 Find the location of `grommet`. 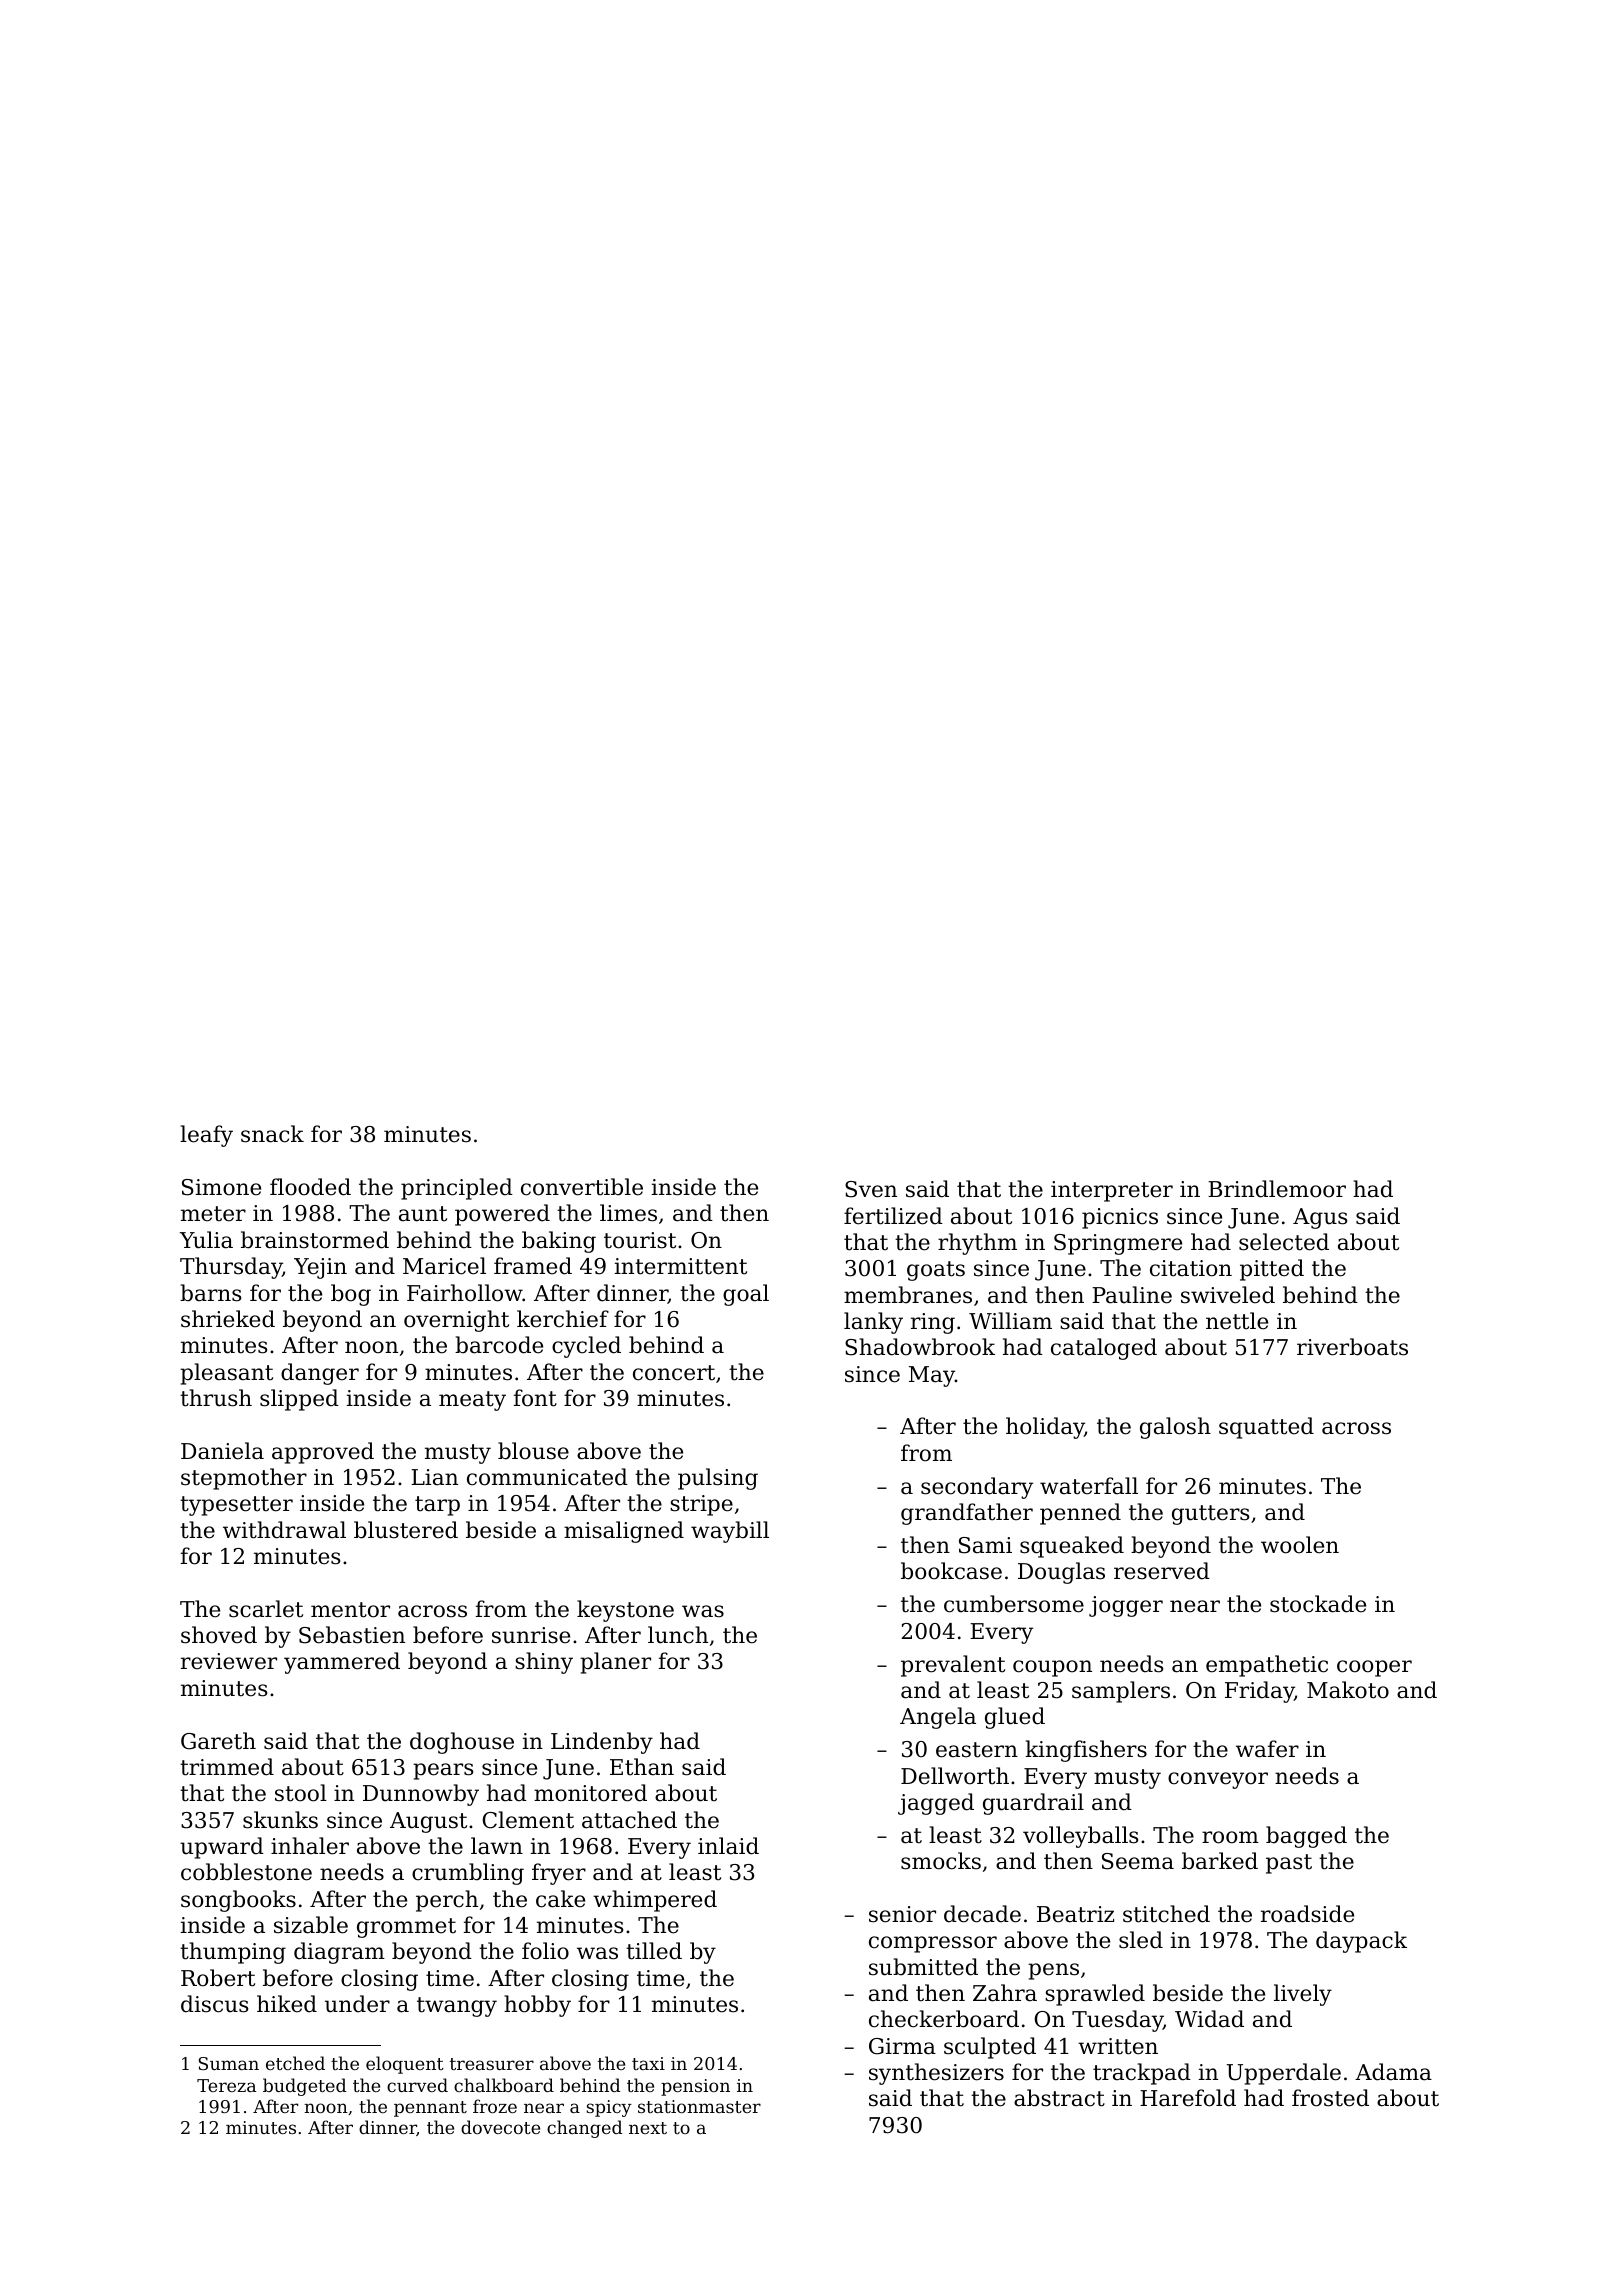

grommet is located at coordinates (406, 1928).
